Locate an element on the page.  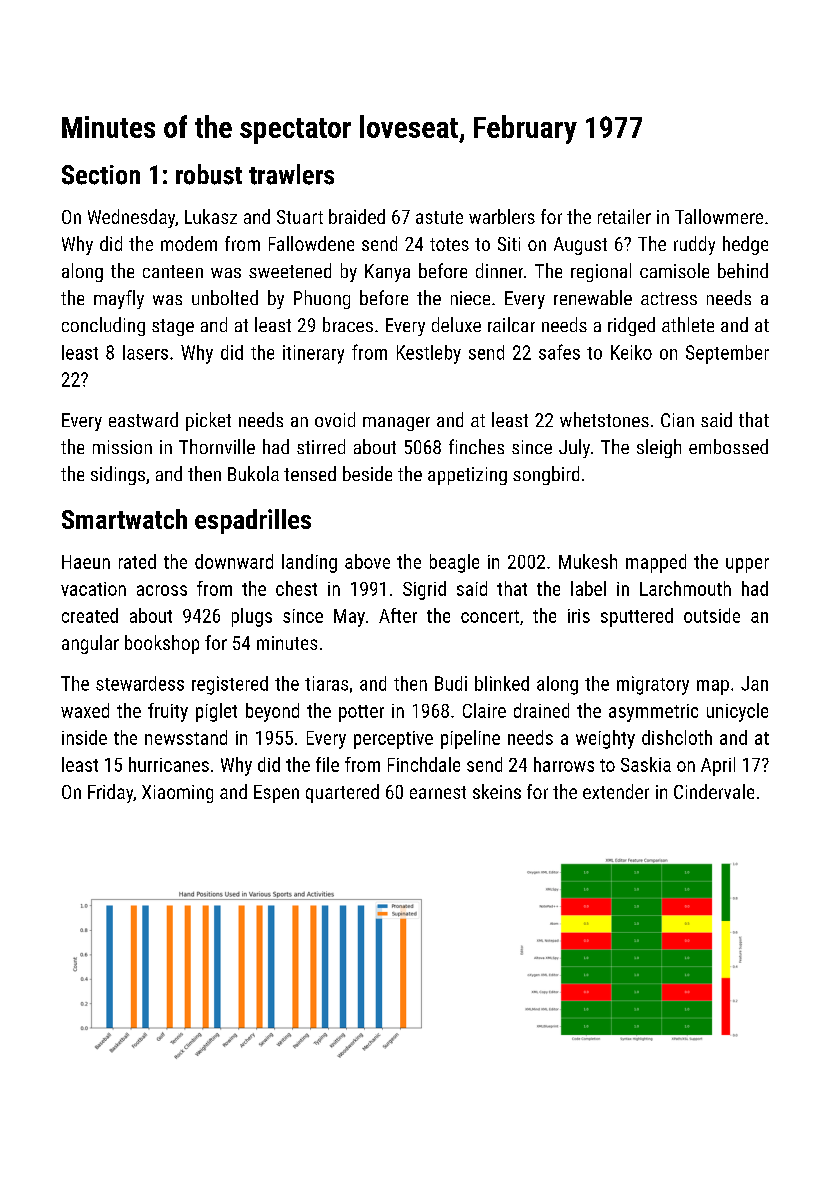
Xiaoming is located at coordinates (177, 794).
